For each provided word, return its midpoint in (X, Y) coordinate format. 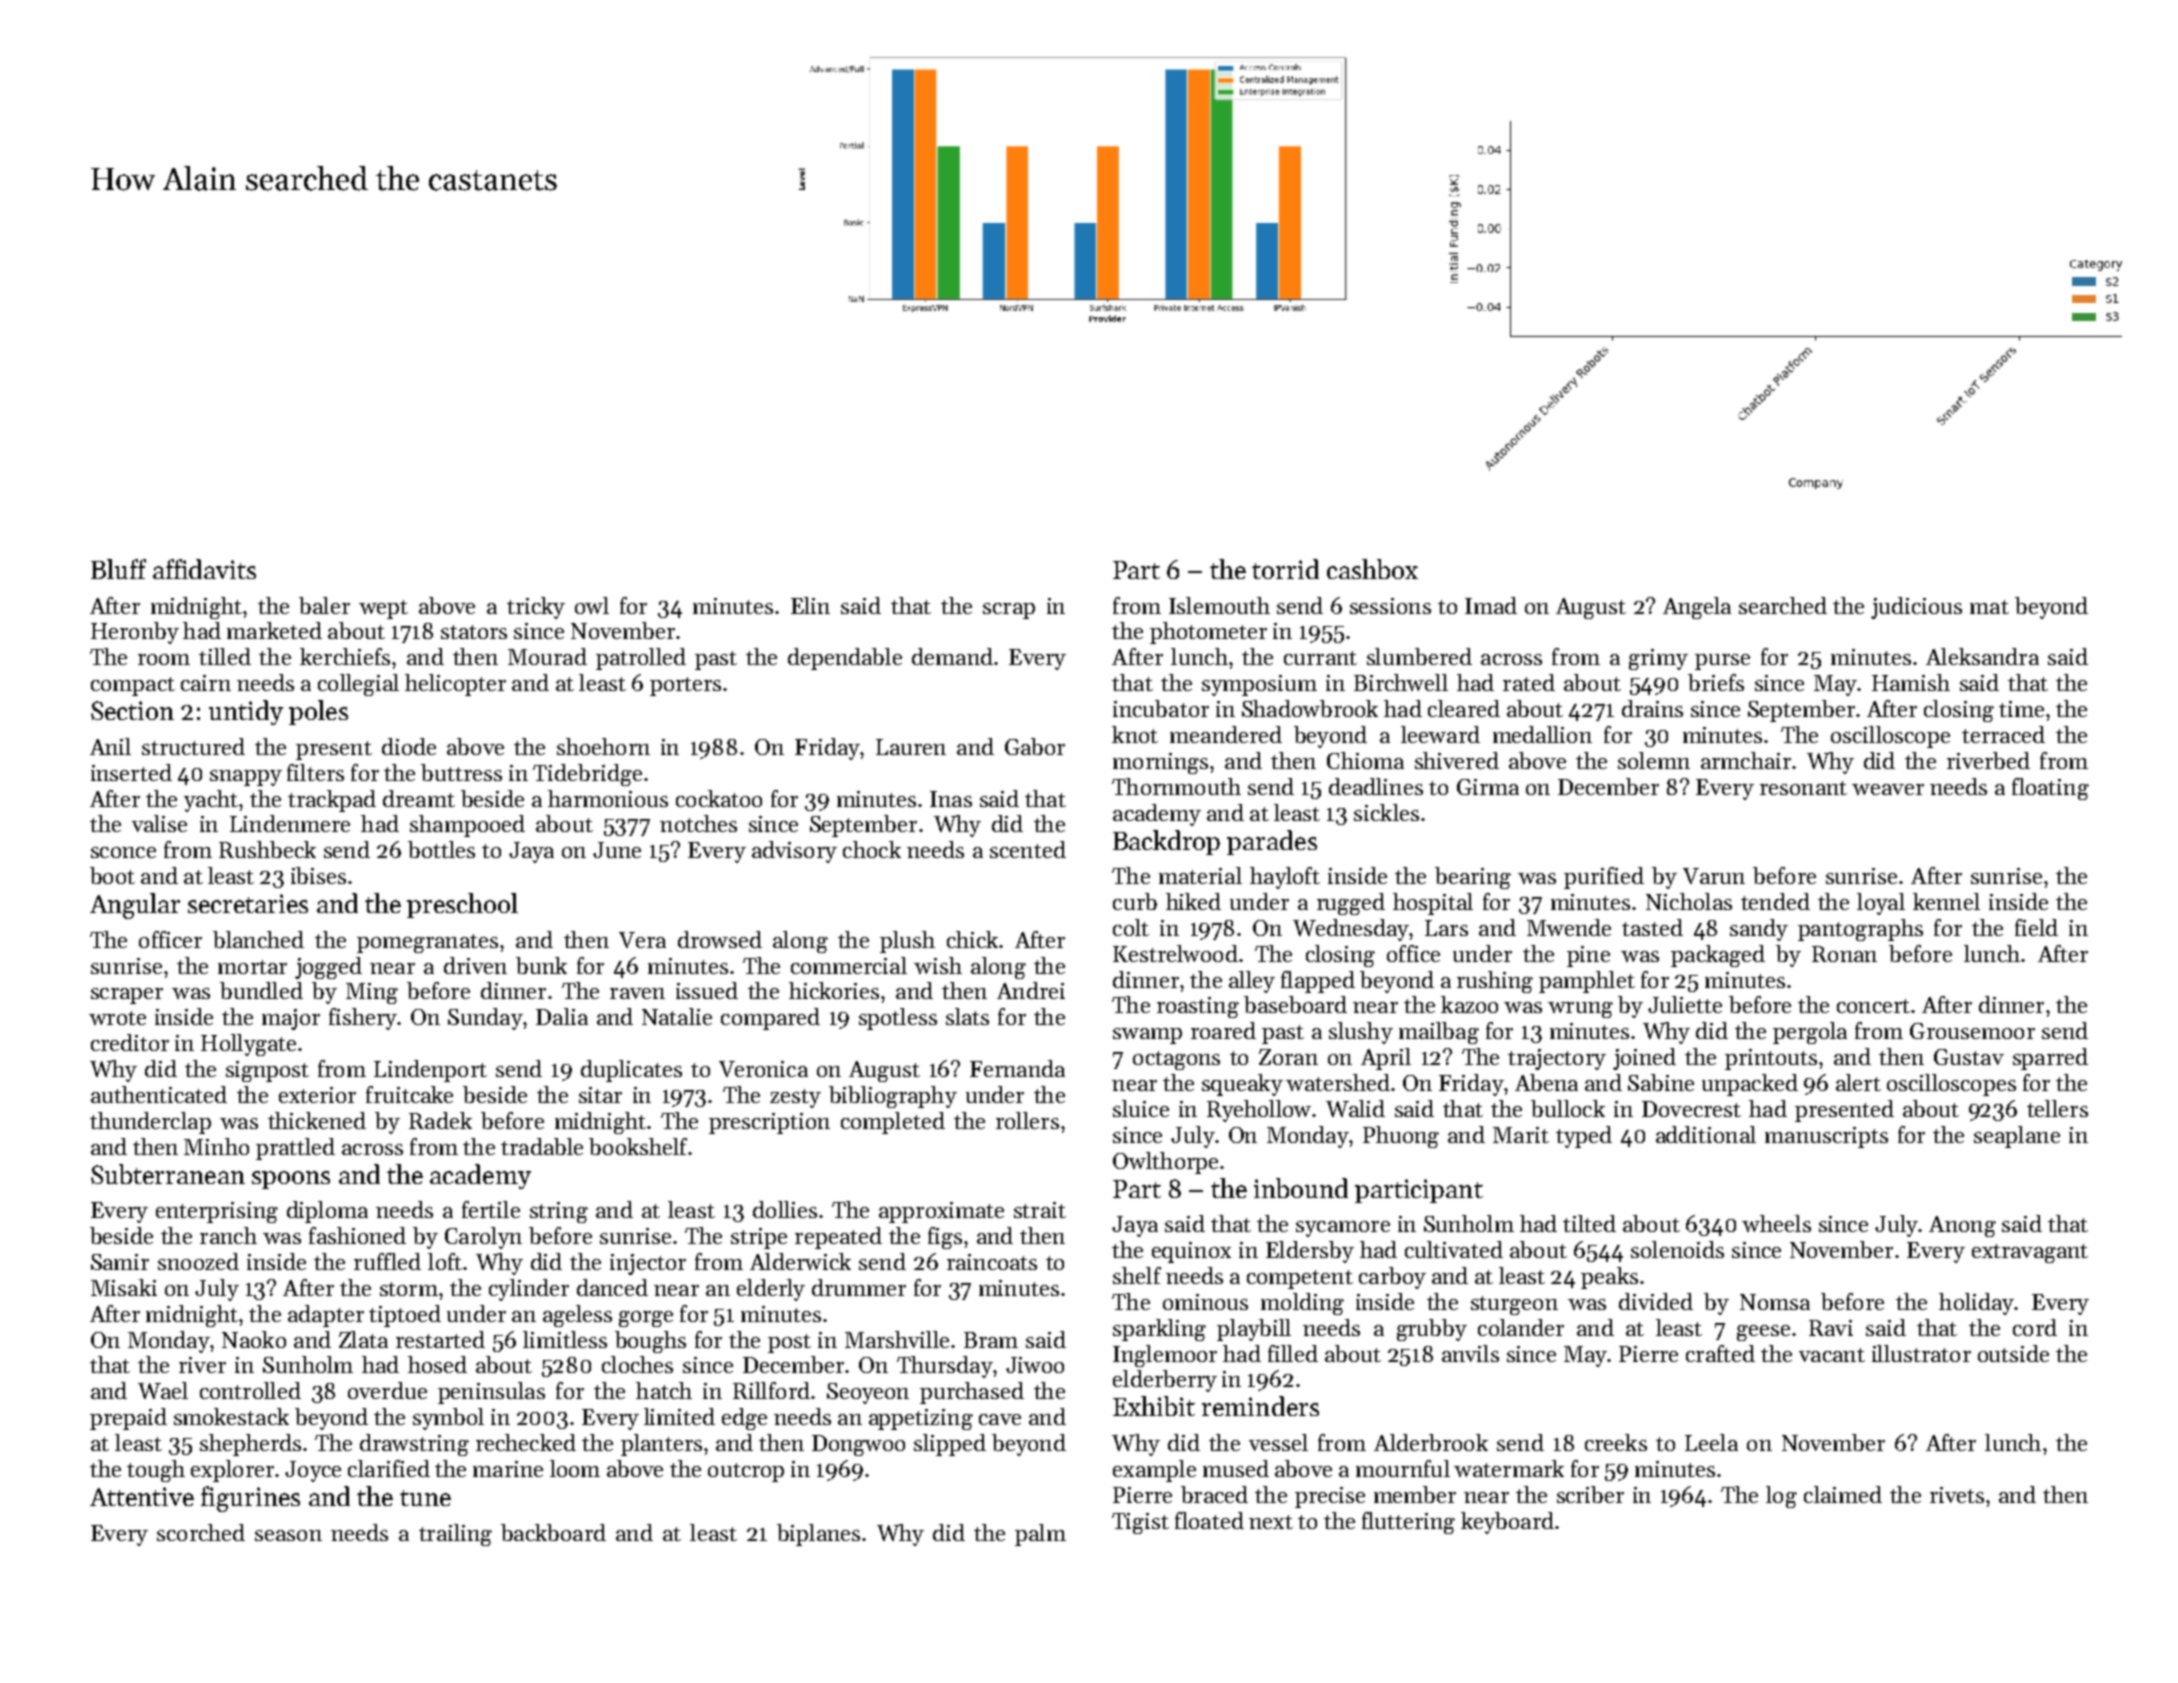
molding (1302, 1304)
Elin (810, 605)
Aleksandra (1982, 656)
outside (2013, 1353)
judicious (1916, 608)
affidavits (204, 569)
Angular (135, 906)
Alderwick (800, 1261)
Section (132, 710)
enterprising (217, 1212)
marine (508, 1469)
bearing (1473, 878)
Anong (1962, 1226)
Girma (1488, 787)
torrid (1285, 569)
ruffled (387, 1261)
